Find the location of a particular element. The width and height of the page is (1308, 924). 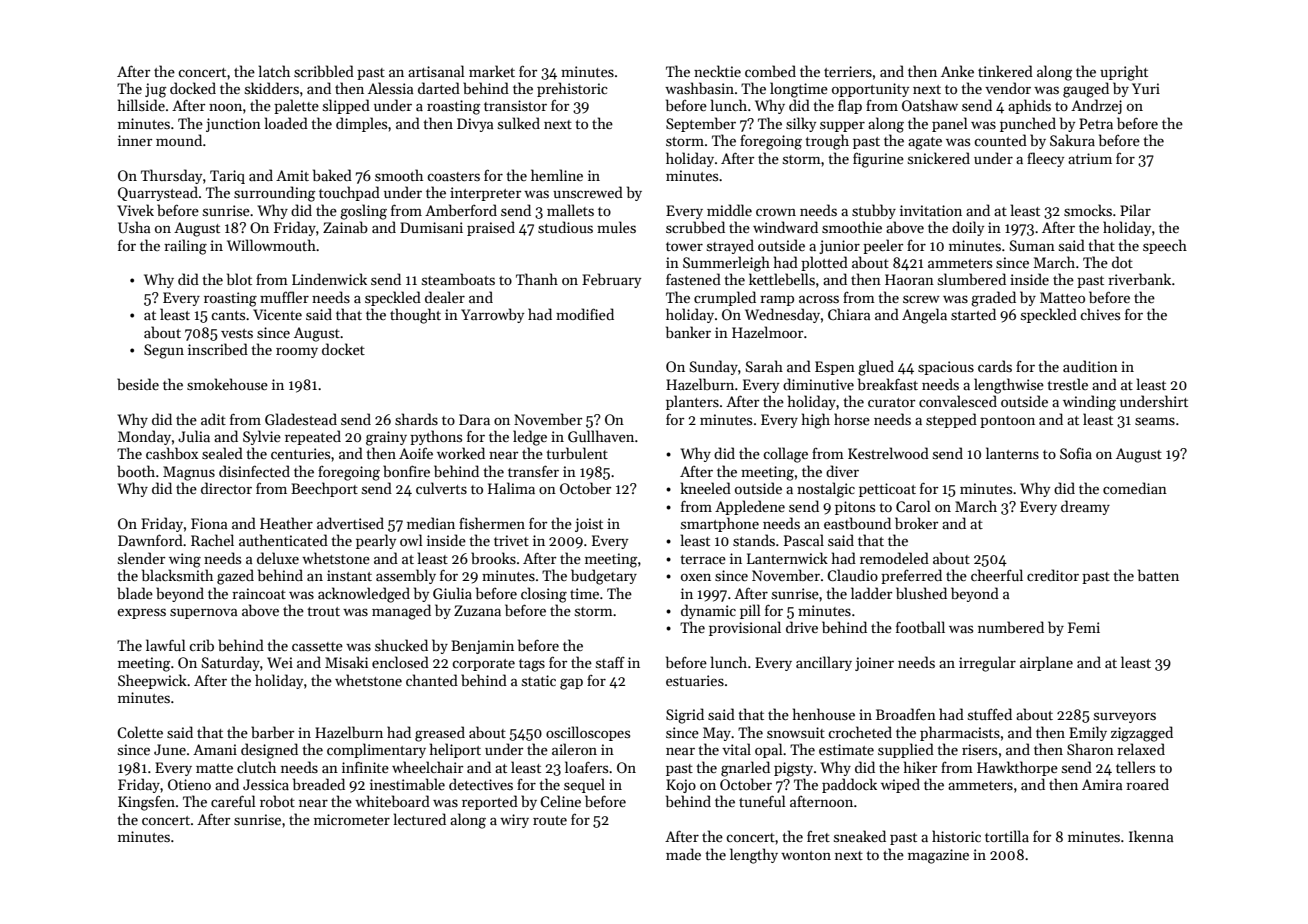

micrometer is located at coordinates (352, 819).
